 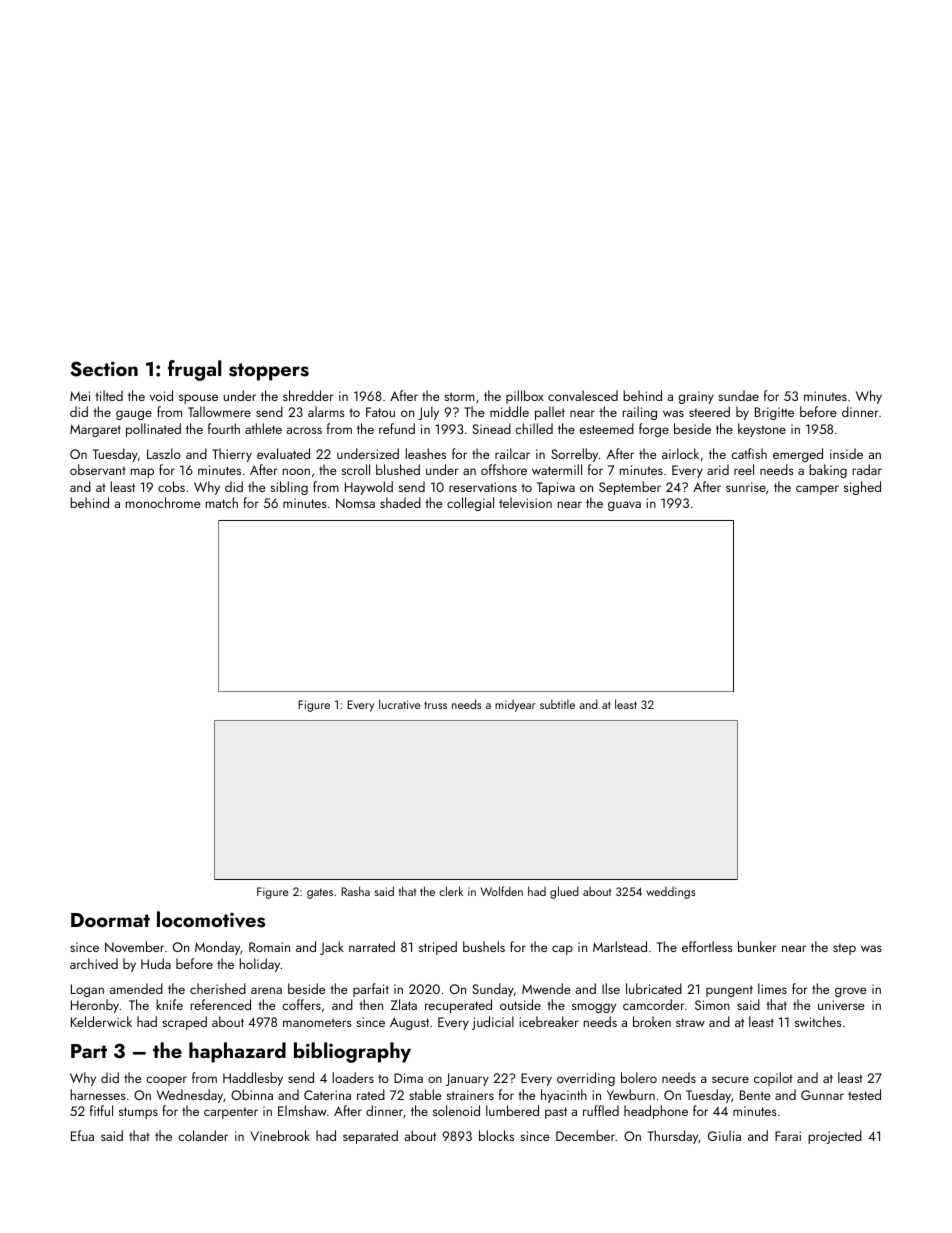 What do you see at coordinates (404, 1004) in the screenshot?
I see `Zlata` at bounding box center [404, 1004].
